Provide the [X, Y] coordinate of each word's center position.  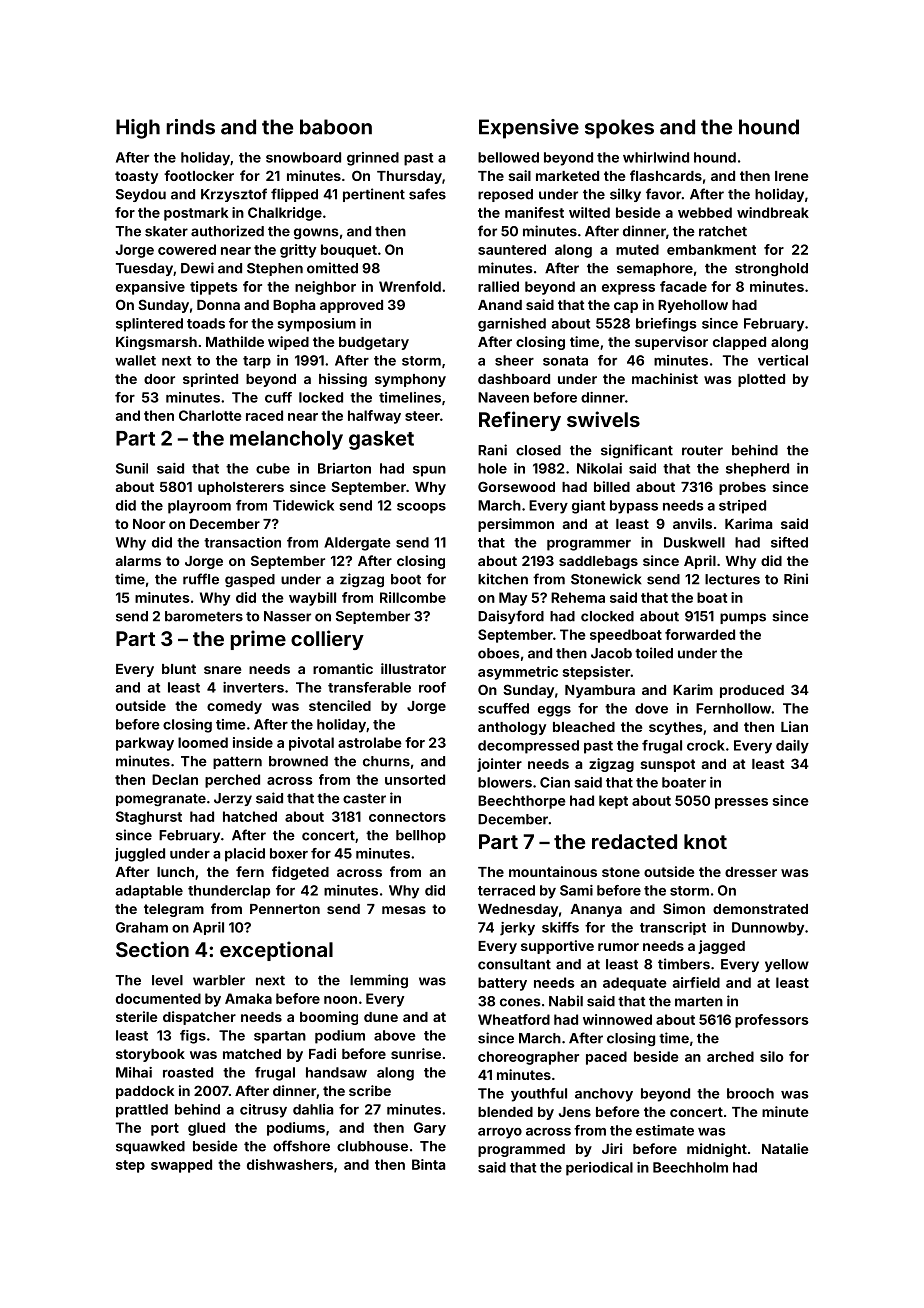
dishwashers [290, 1164]
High [138, 129]
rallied [498, 286]
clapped [739, 343]
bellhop [421, 836]
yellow [787, 965]
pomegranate [161, 800]
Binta [428, 1164]
